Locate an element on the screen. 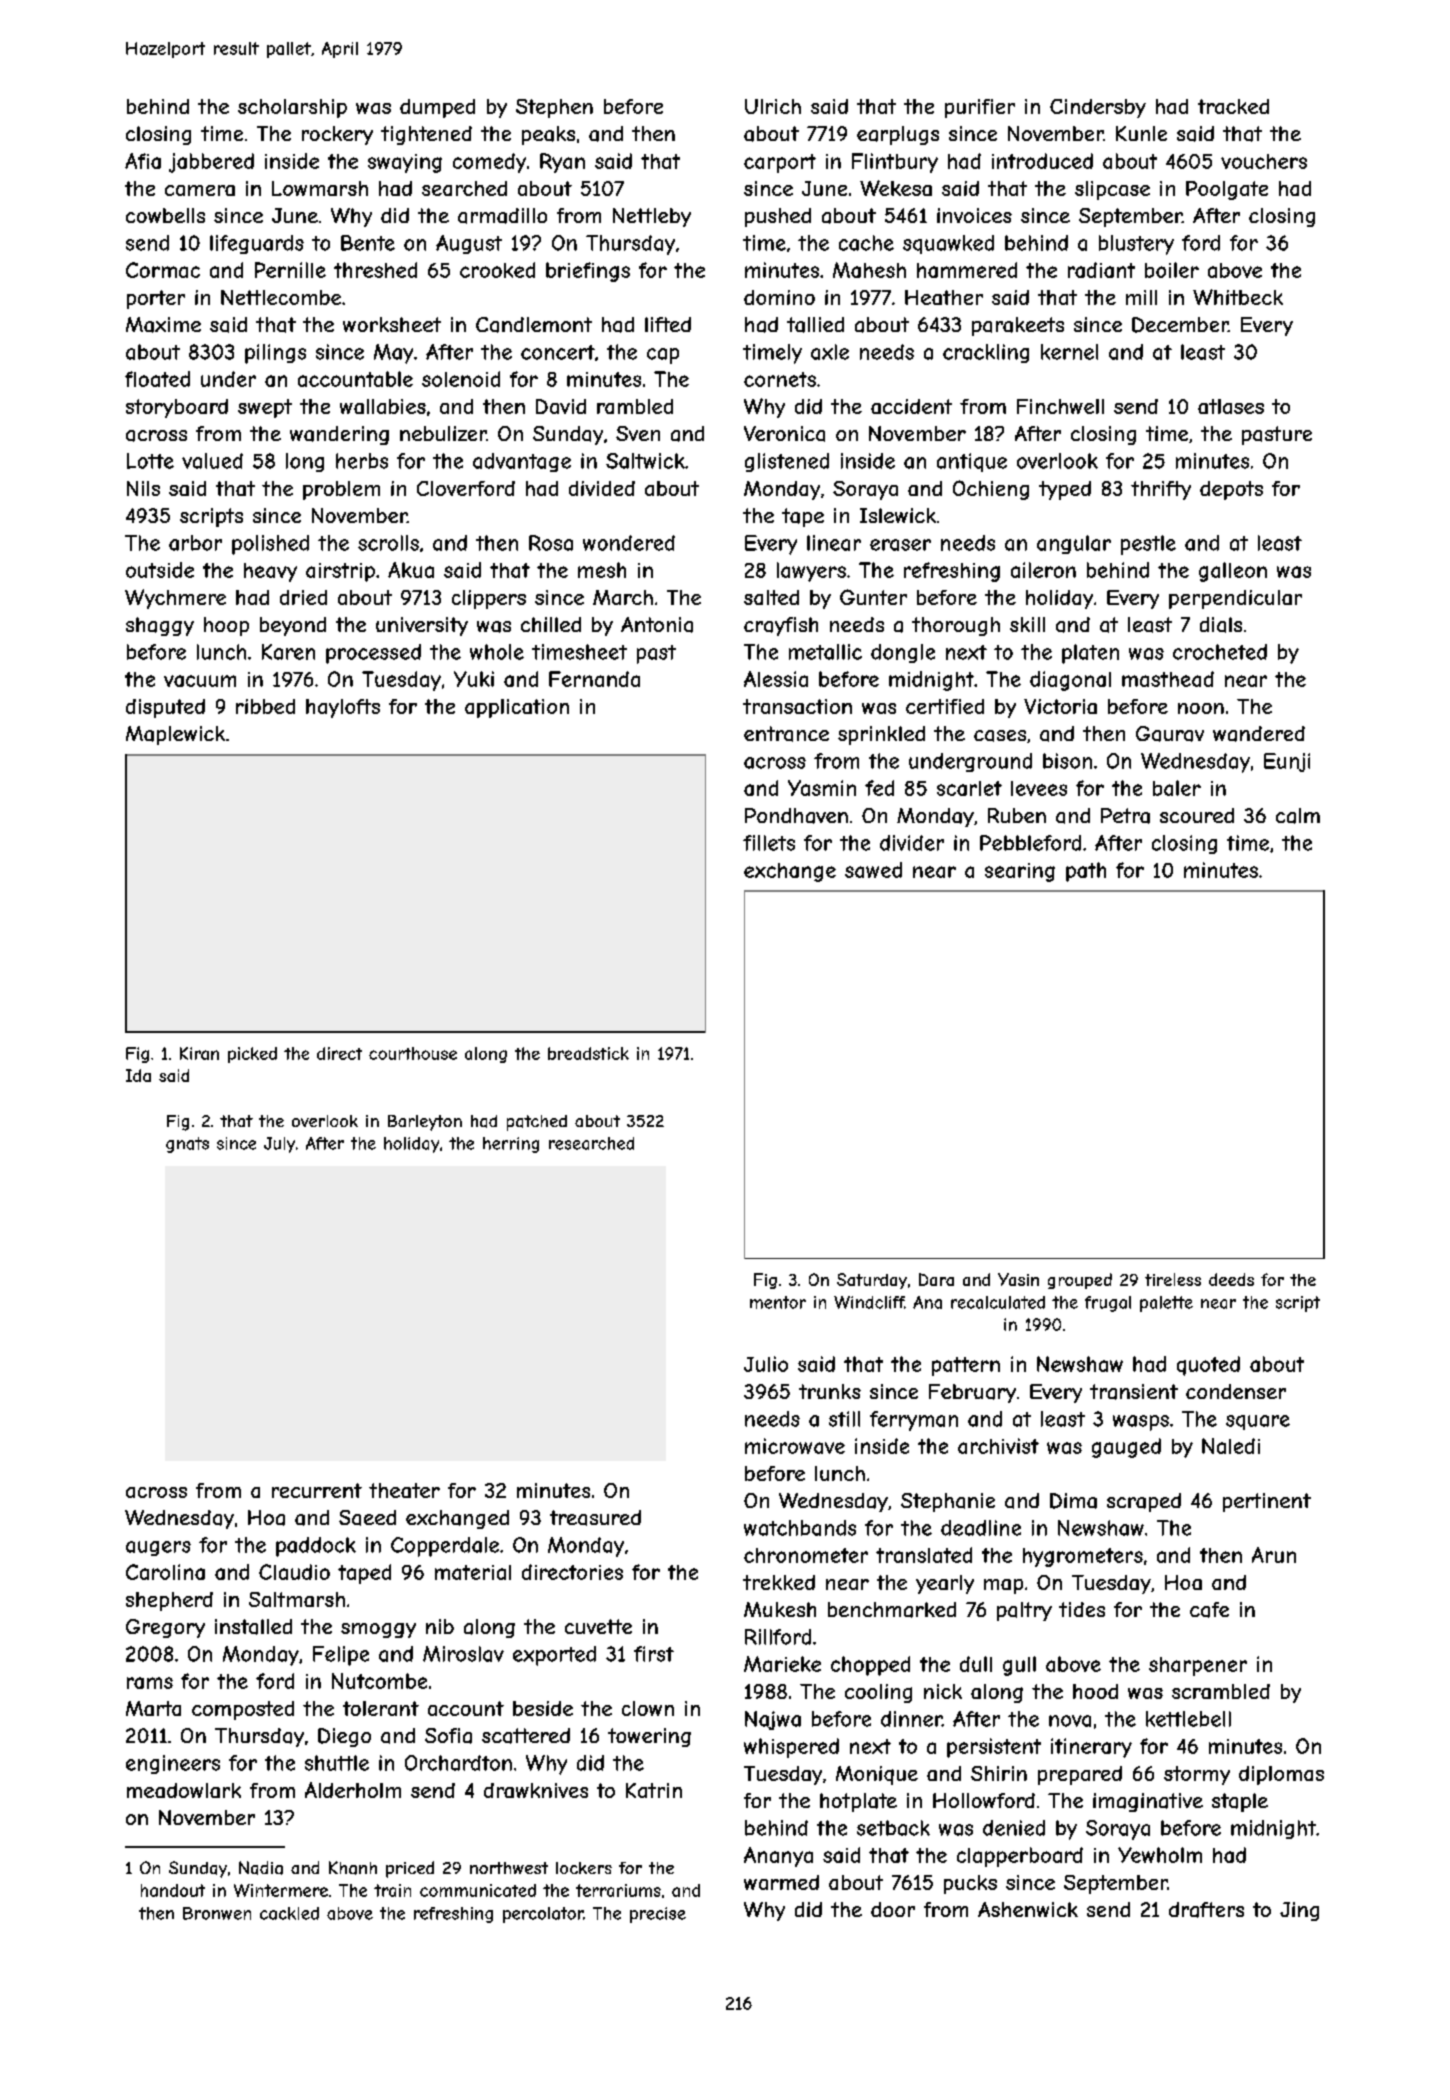  lifeguards is located at coordinates (257, 244).
